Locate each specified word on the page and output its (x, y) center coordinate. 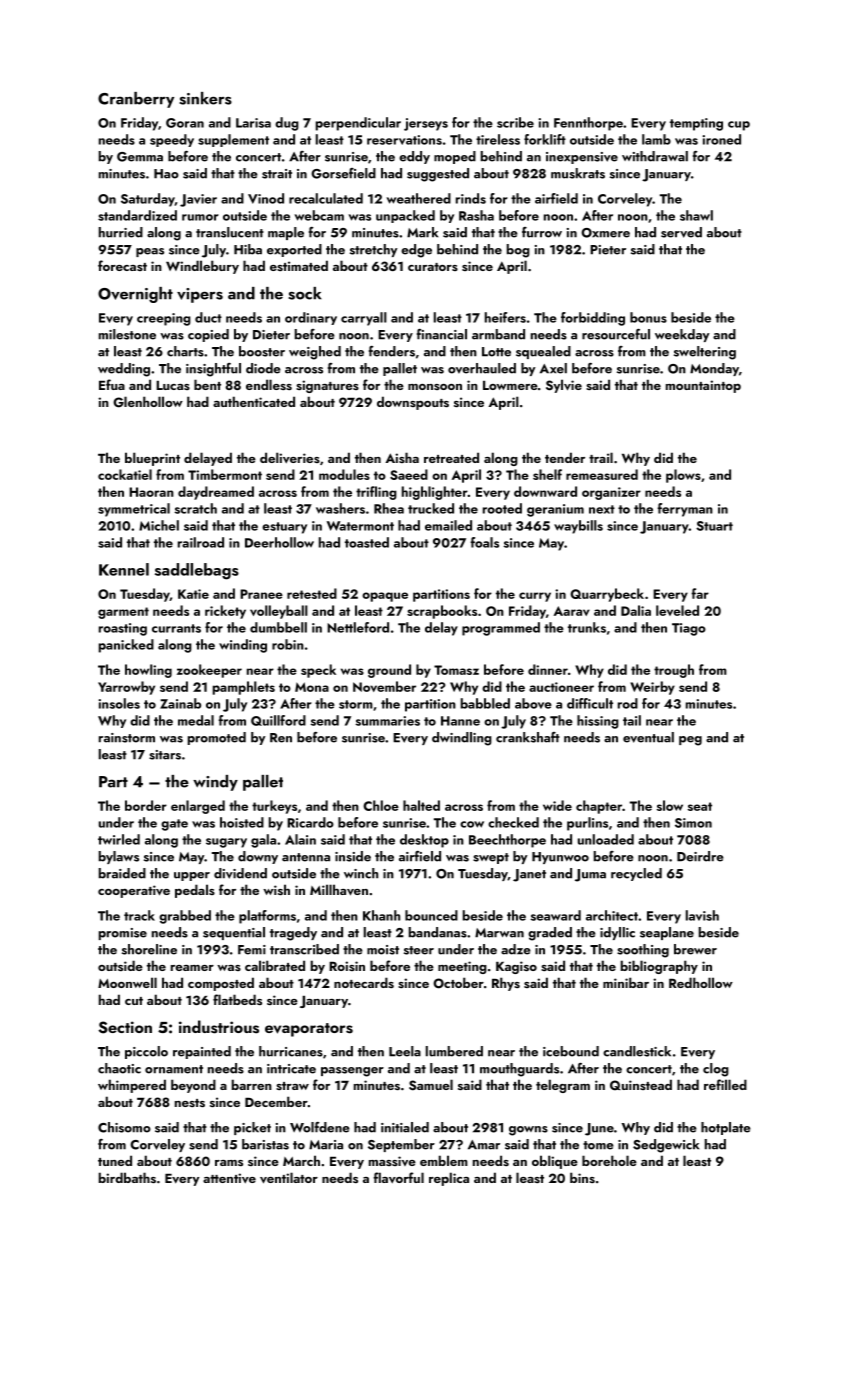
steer (419, 950)
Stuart (714, 526)
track (139, 915)
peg (690, 741)
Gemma (140, 157)
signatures (327, 386)
